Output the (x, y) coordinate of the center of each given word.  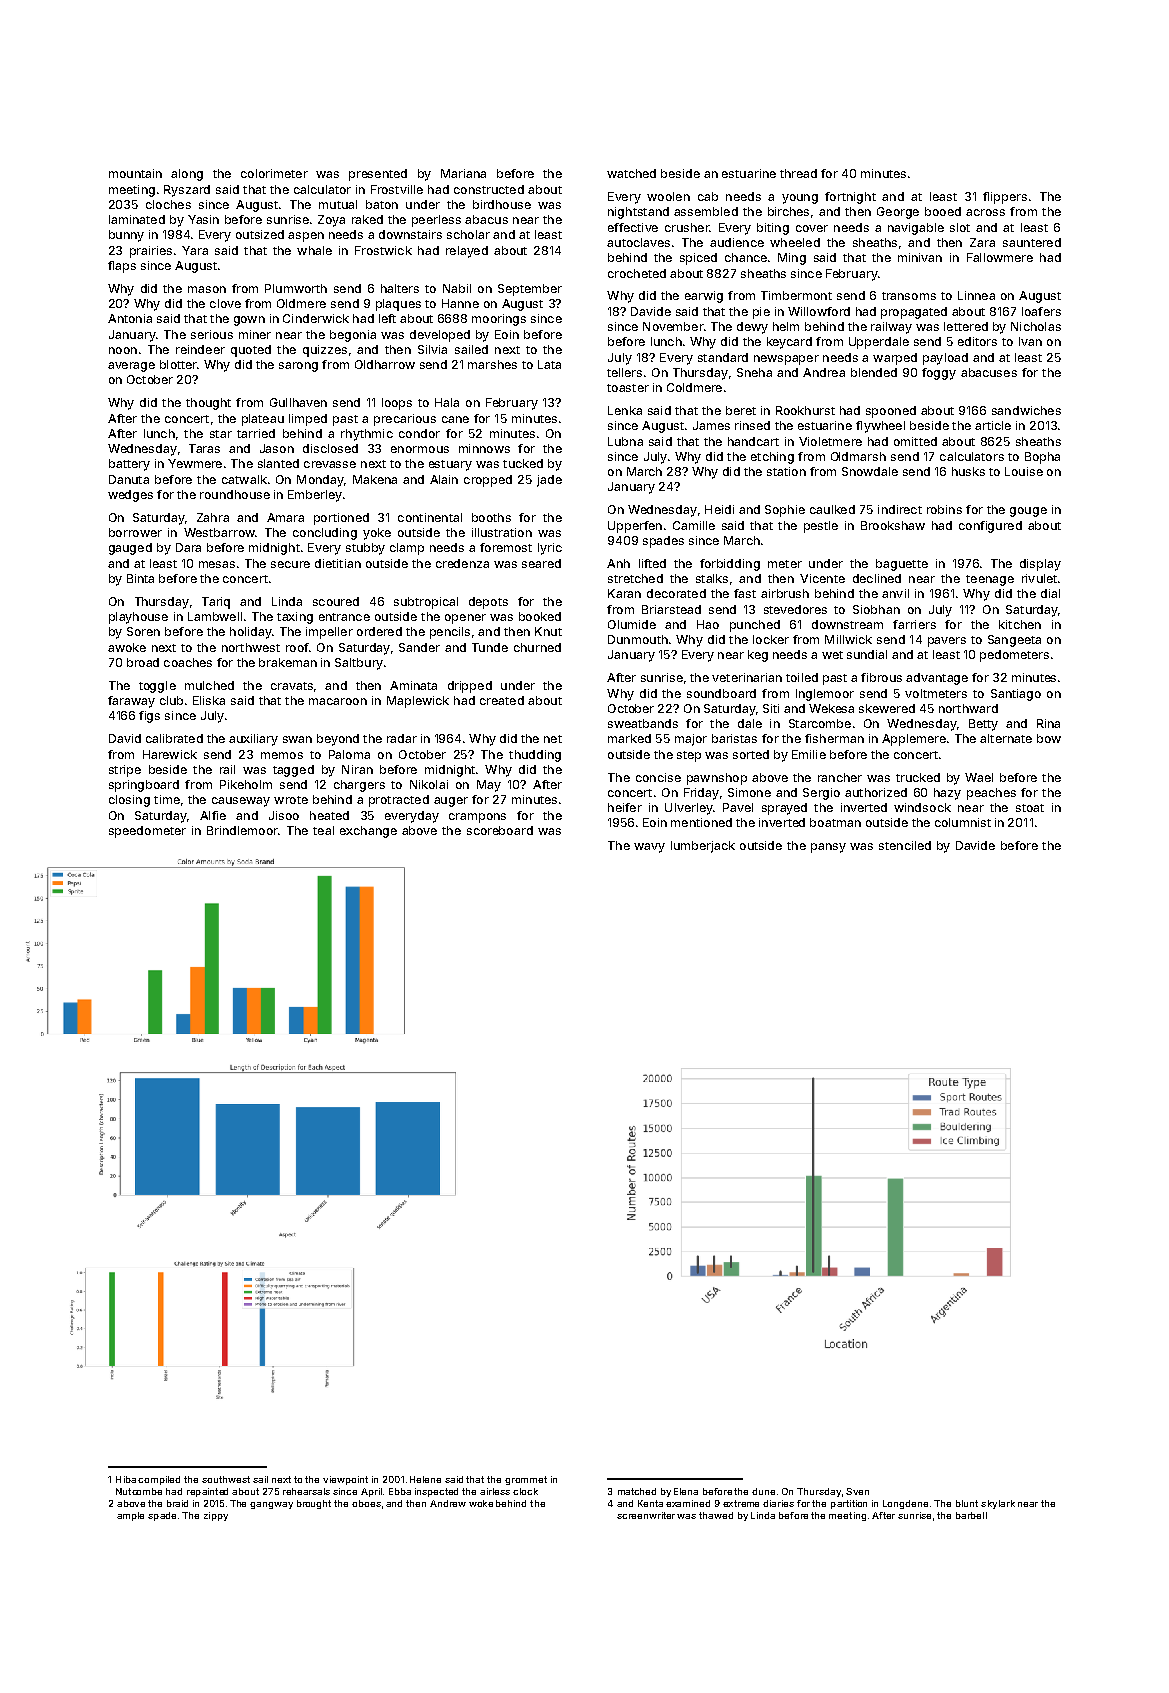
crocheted (637, 273)
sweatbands (643, 723)
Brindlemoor (242, 830)
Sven (857, 1491)
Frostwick (383, 250)
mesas (217, 564)
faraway (131, 702)
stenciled (905, 845)
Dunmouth (638, 639)
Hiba (126, 1479)
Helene (425, 1479)
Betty (983, 725)
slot (960, 227)
